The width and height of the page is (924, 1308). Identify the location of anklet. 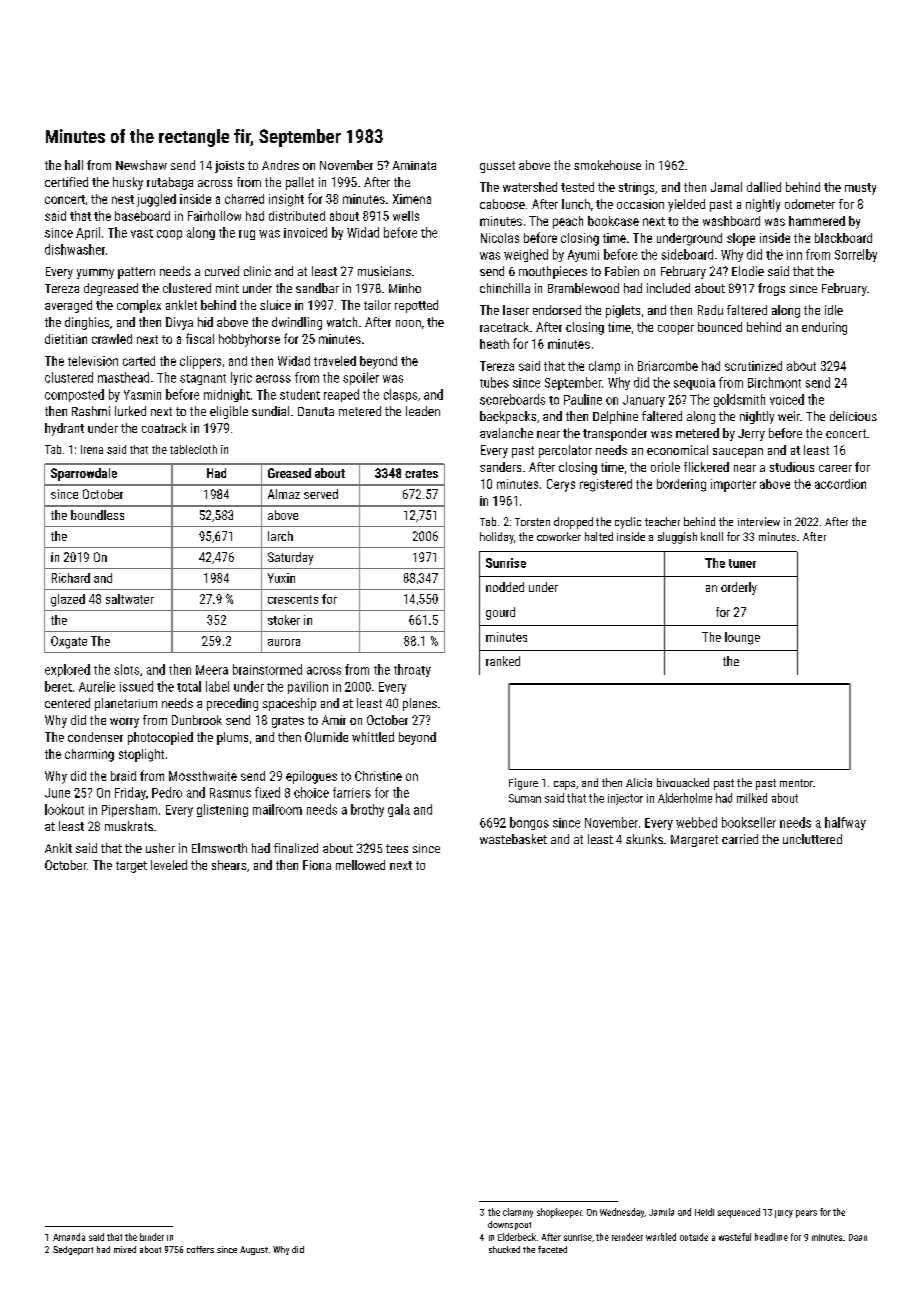
(181, 305).
